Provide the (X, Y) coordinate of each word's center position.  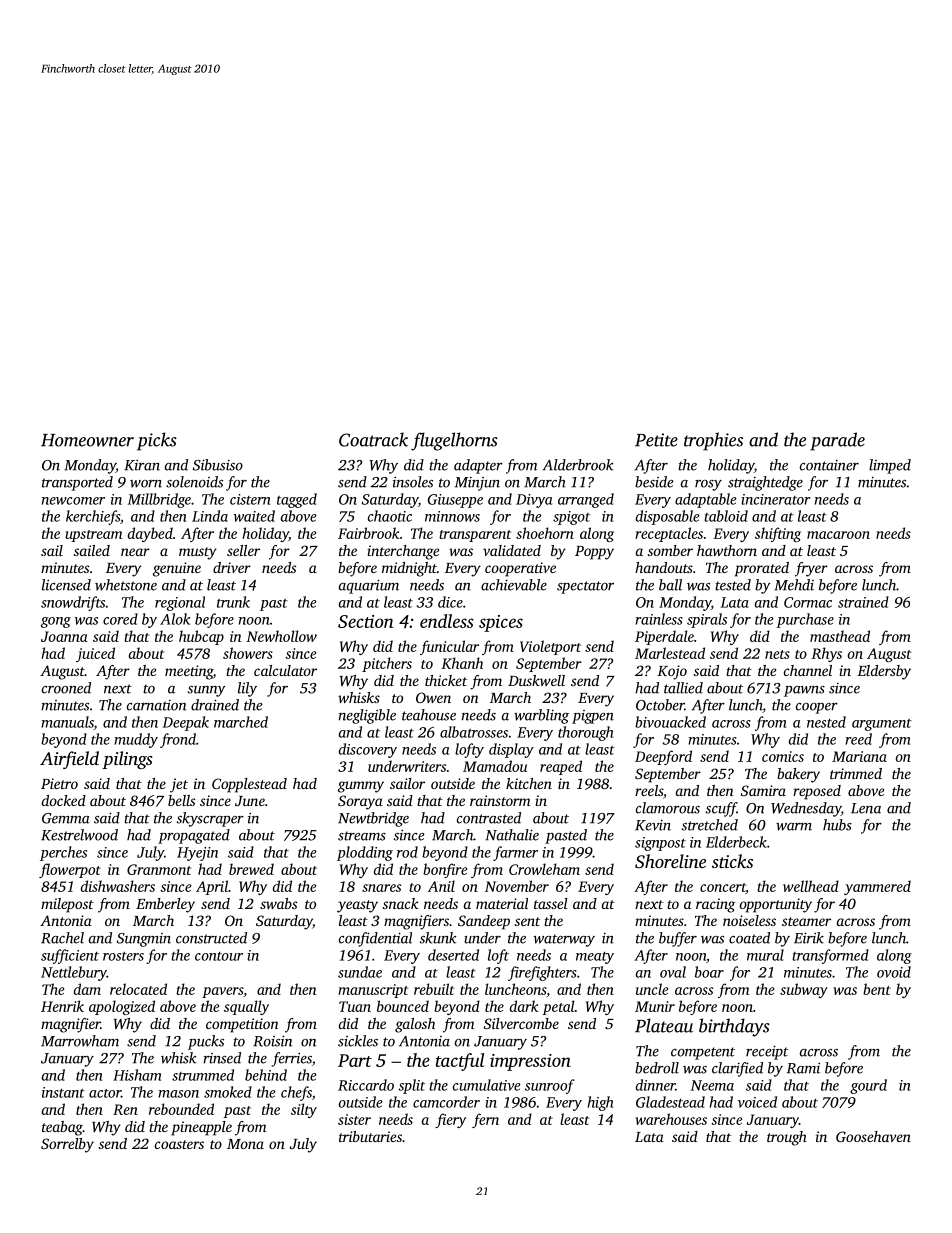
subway (804, 990)
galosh (415, 1025)
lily (247, 689)
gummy (361, 787)
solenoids (194, 482)
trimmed (856, 773)
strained (863, 602)
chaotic (390, 516)
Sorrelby (67, 1145)
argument (882, 725)
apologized (122, 1007)
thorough (585, 733)
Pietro (59, 783)
